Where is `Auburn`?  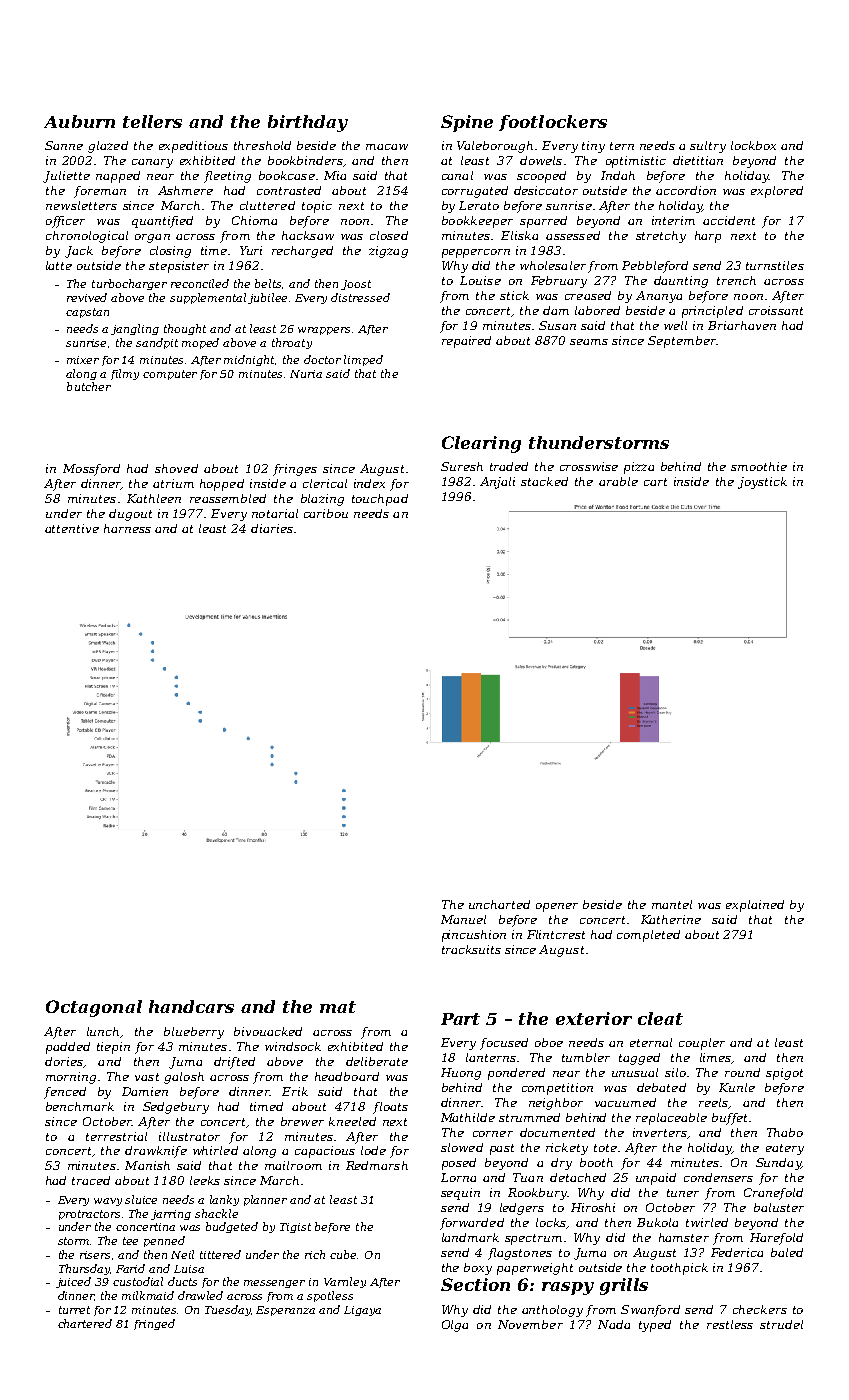 Auburn is located at coordinates (79, 121).
